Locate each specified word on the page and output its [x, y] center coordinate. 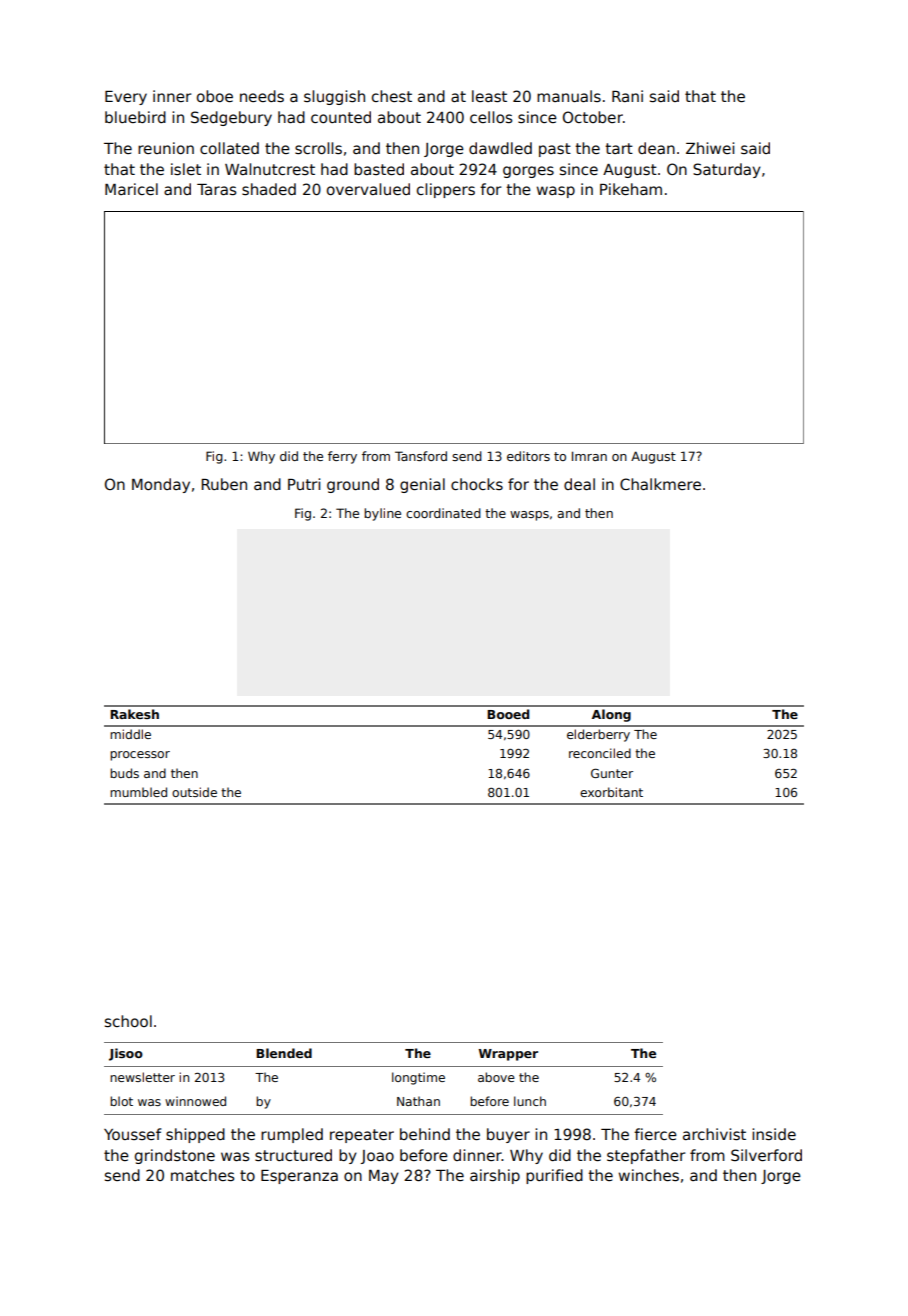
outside [194, 792]
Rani [627, 96]
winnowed [195, 1101]
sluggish [334, 97]
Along [611, 715]
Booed [508, 714]
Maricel [131, 189]
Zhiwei [710, 148]
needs [262, 96]
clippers [446, 190]
